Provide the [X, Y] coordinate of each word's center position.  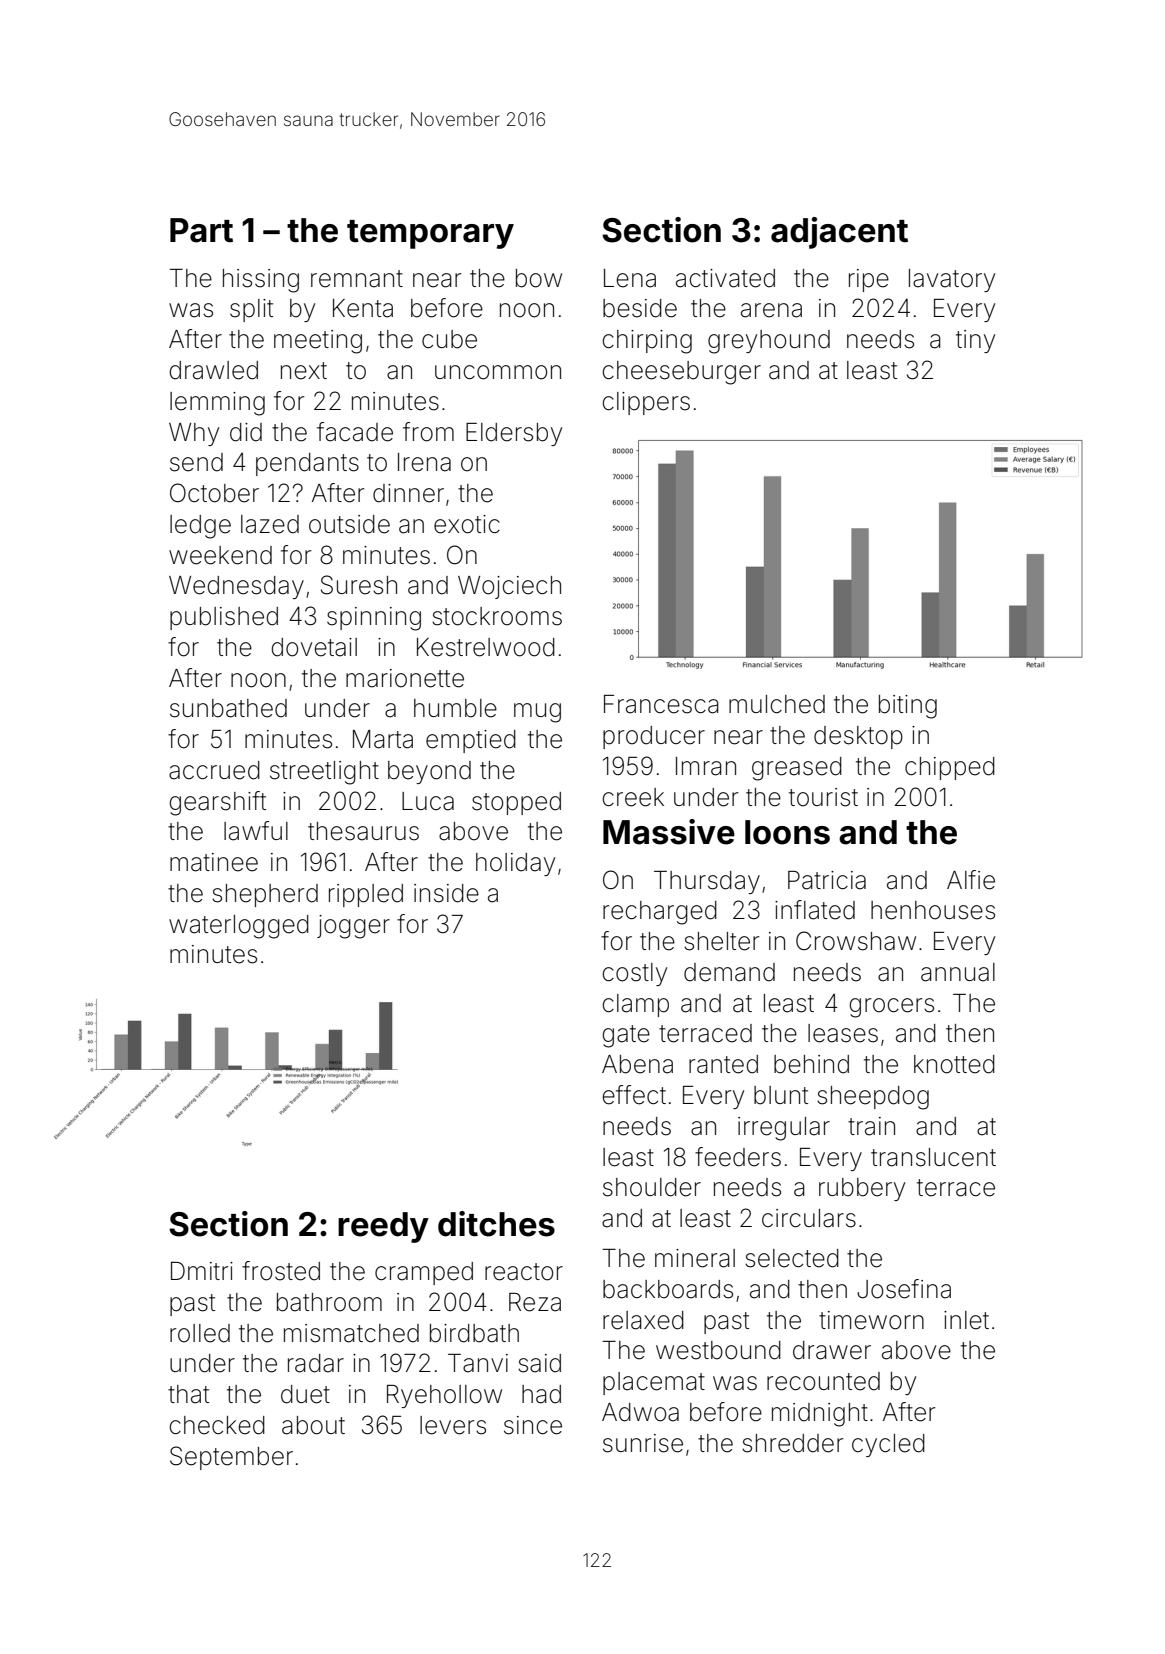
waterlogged [239, 927]
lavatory [952, 280]
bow [539, 278]
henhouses [933, 910]
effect [634, 1095]
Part [201, 230]
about [313, 1425]
